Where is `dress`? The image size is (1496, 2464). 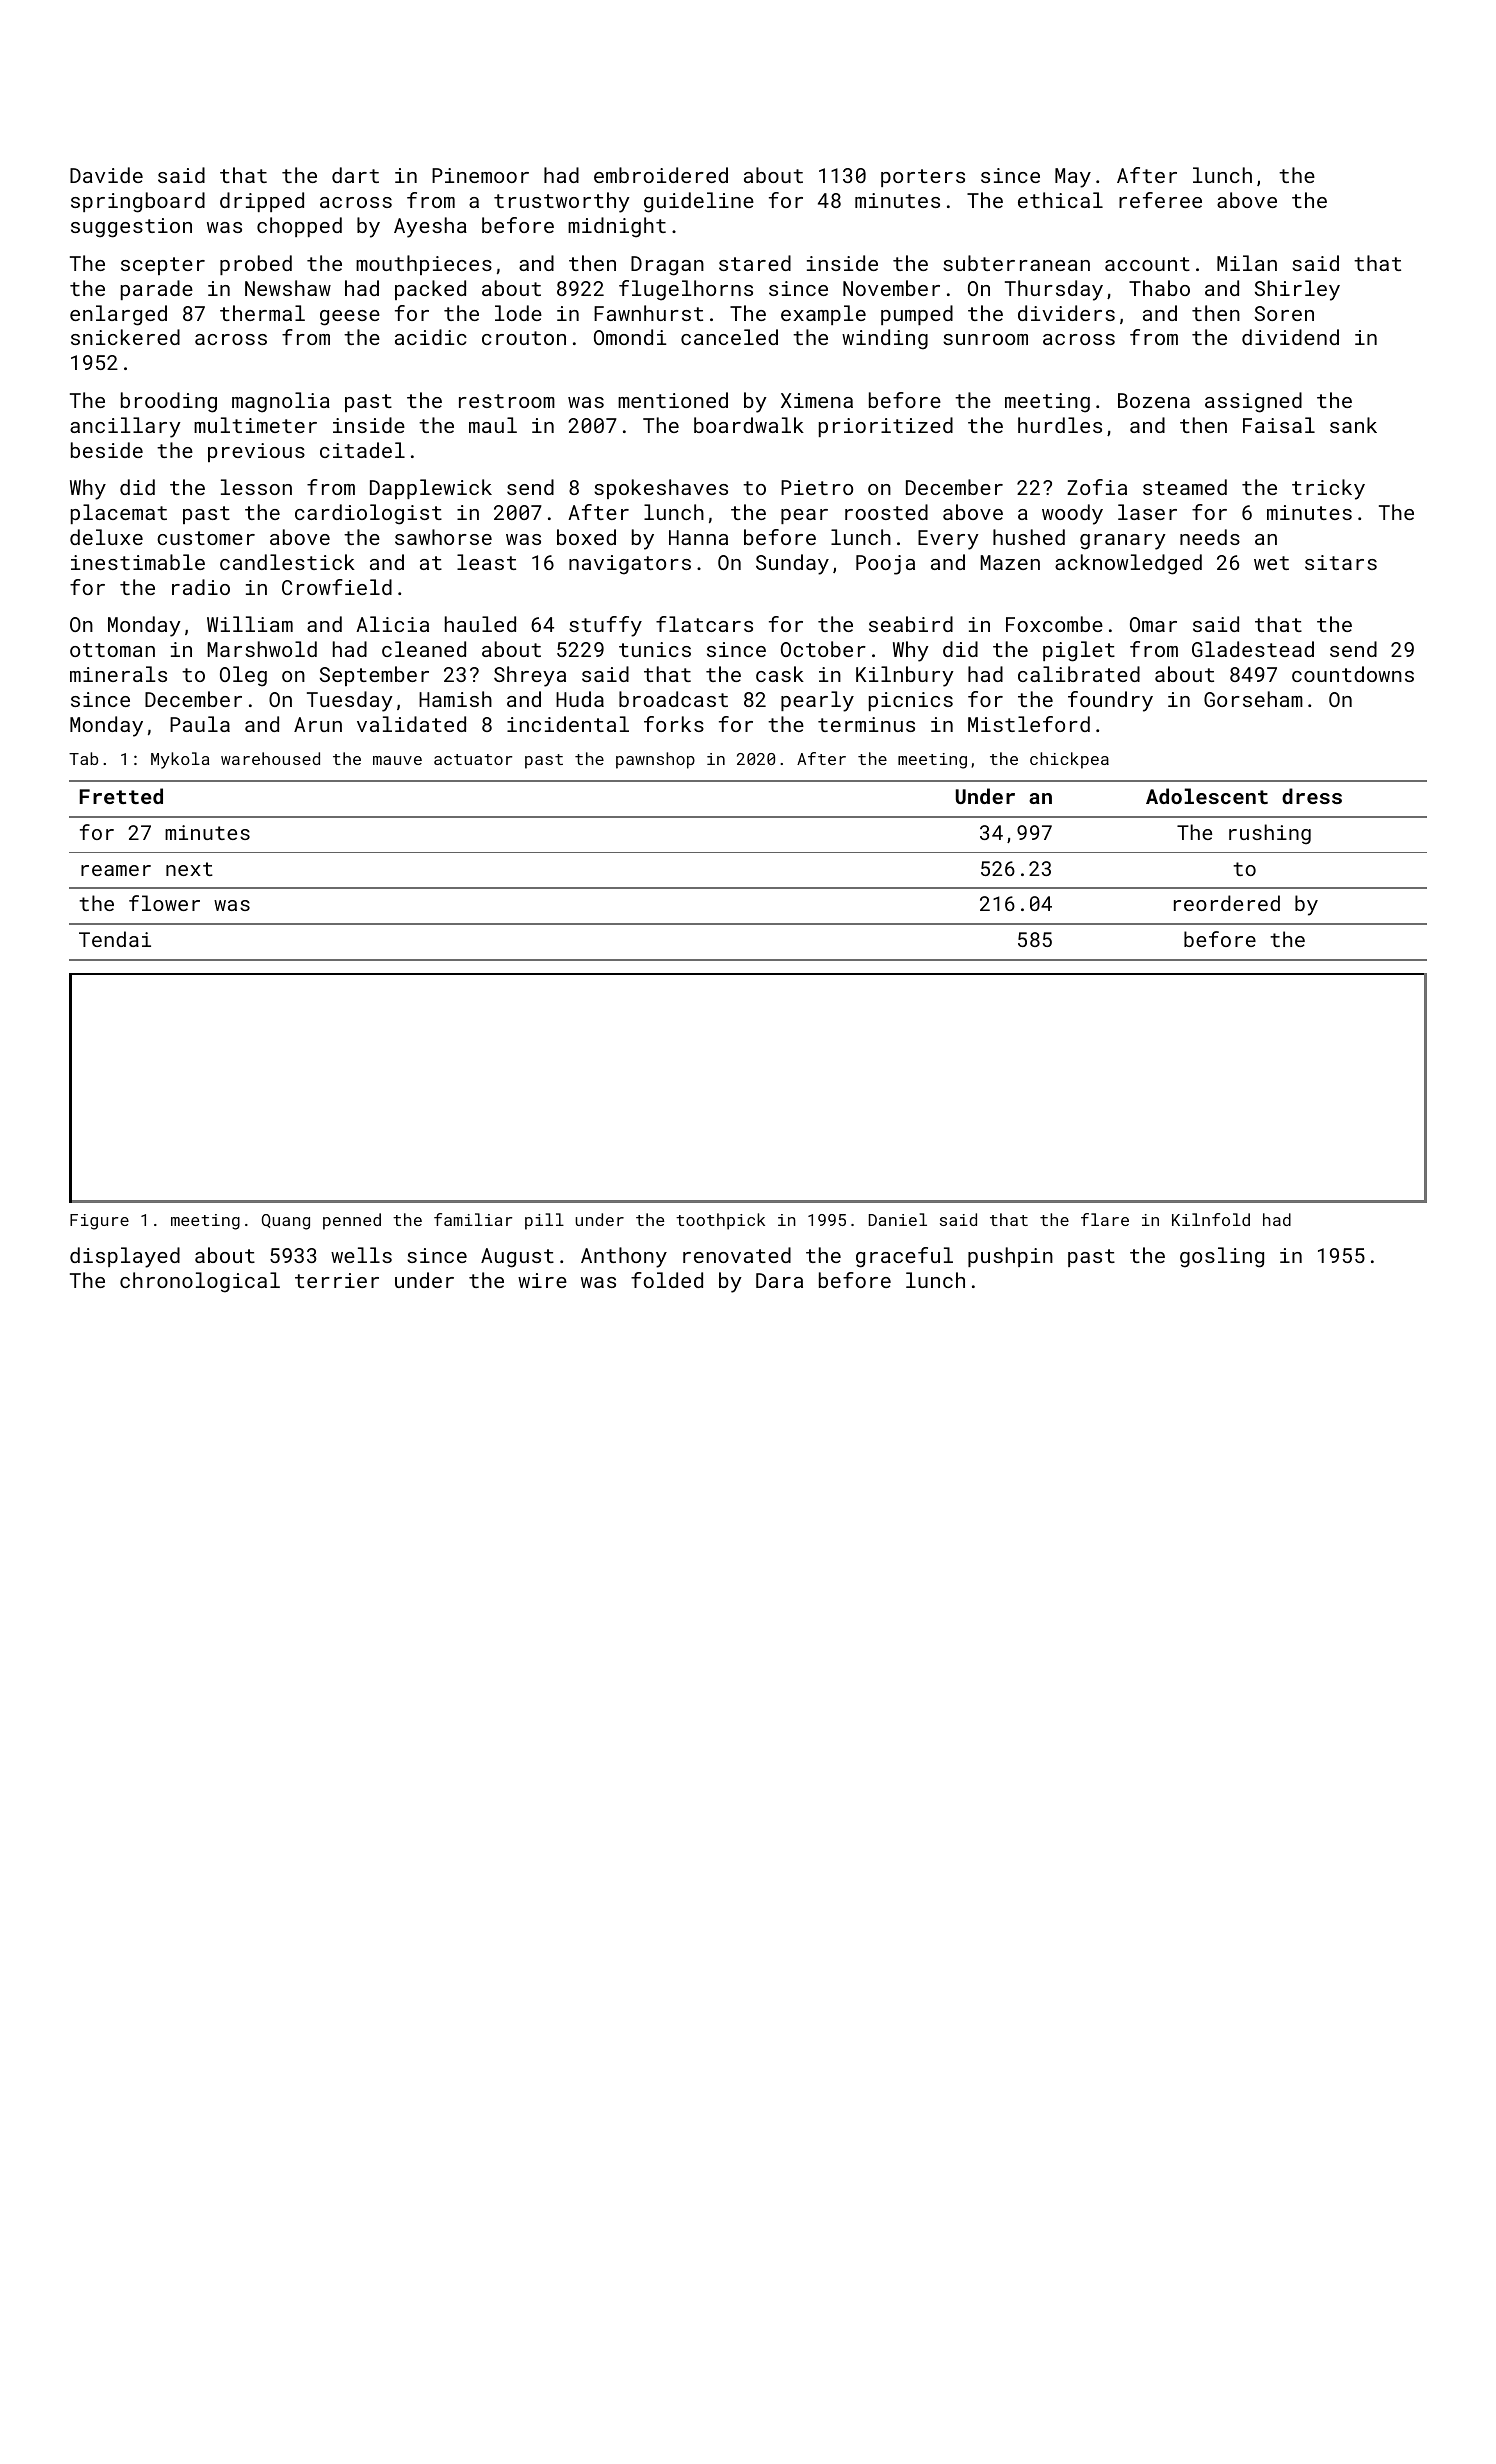
dress is located at coordinates (1312, 796).
